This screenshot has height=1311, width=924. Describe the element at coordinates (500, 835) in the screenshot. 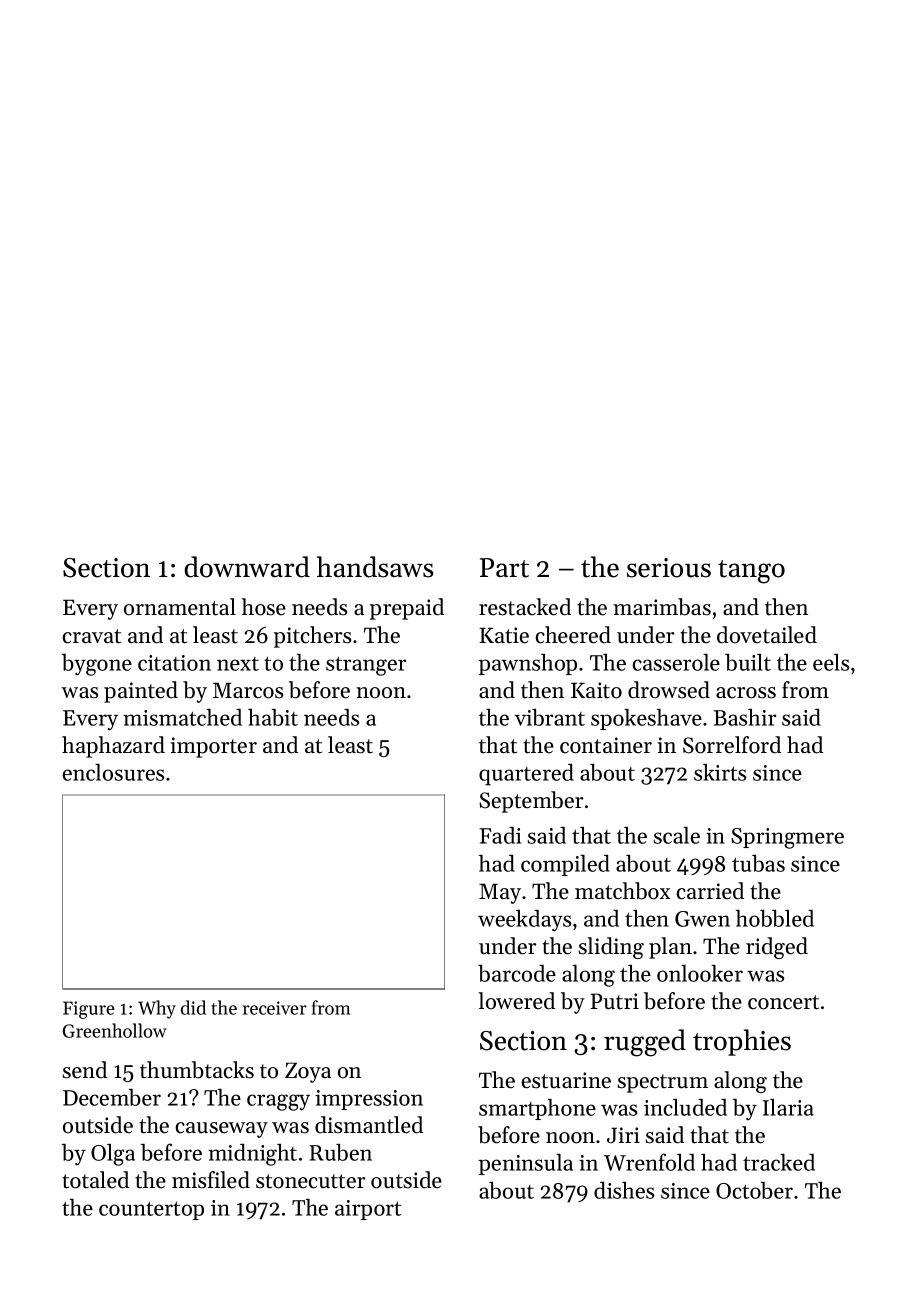

I see `Fadi` at that location.
